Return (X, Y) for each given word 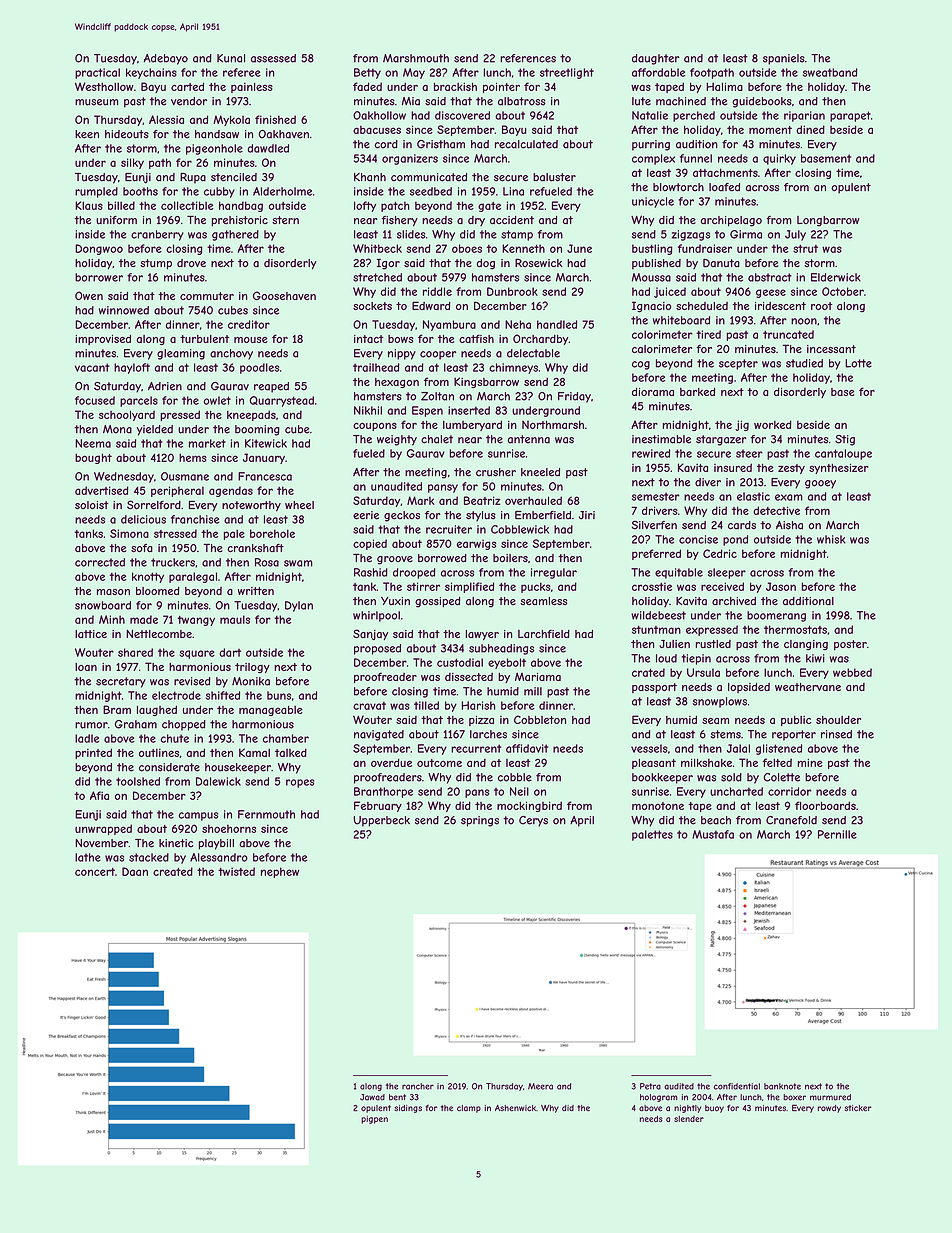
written (256, 591)
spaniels (784, 59)
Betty (367, 73)
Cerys (533, 821)
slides (411, 234)
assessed (273, 58)
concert (95, 872)
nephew (280, 872)
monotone (658, 806)
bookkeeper (662, 778)
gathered (235, 235)
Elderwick (836, 277)
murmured (830, 1097)
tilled (426, 705)
